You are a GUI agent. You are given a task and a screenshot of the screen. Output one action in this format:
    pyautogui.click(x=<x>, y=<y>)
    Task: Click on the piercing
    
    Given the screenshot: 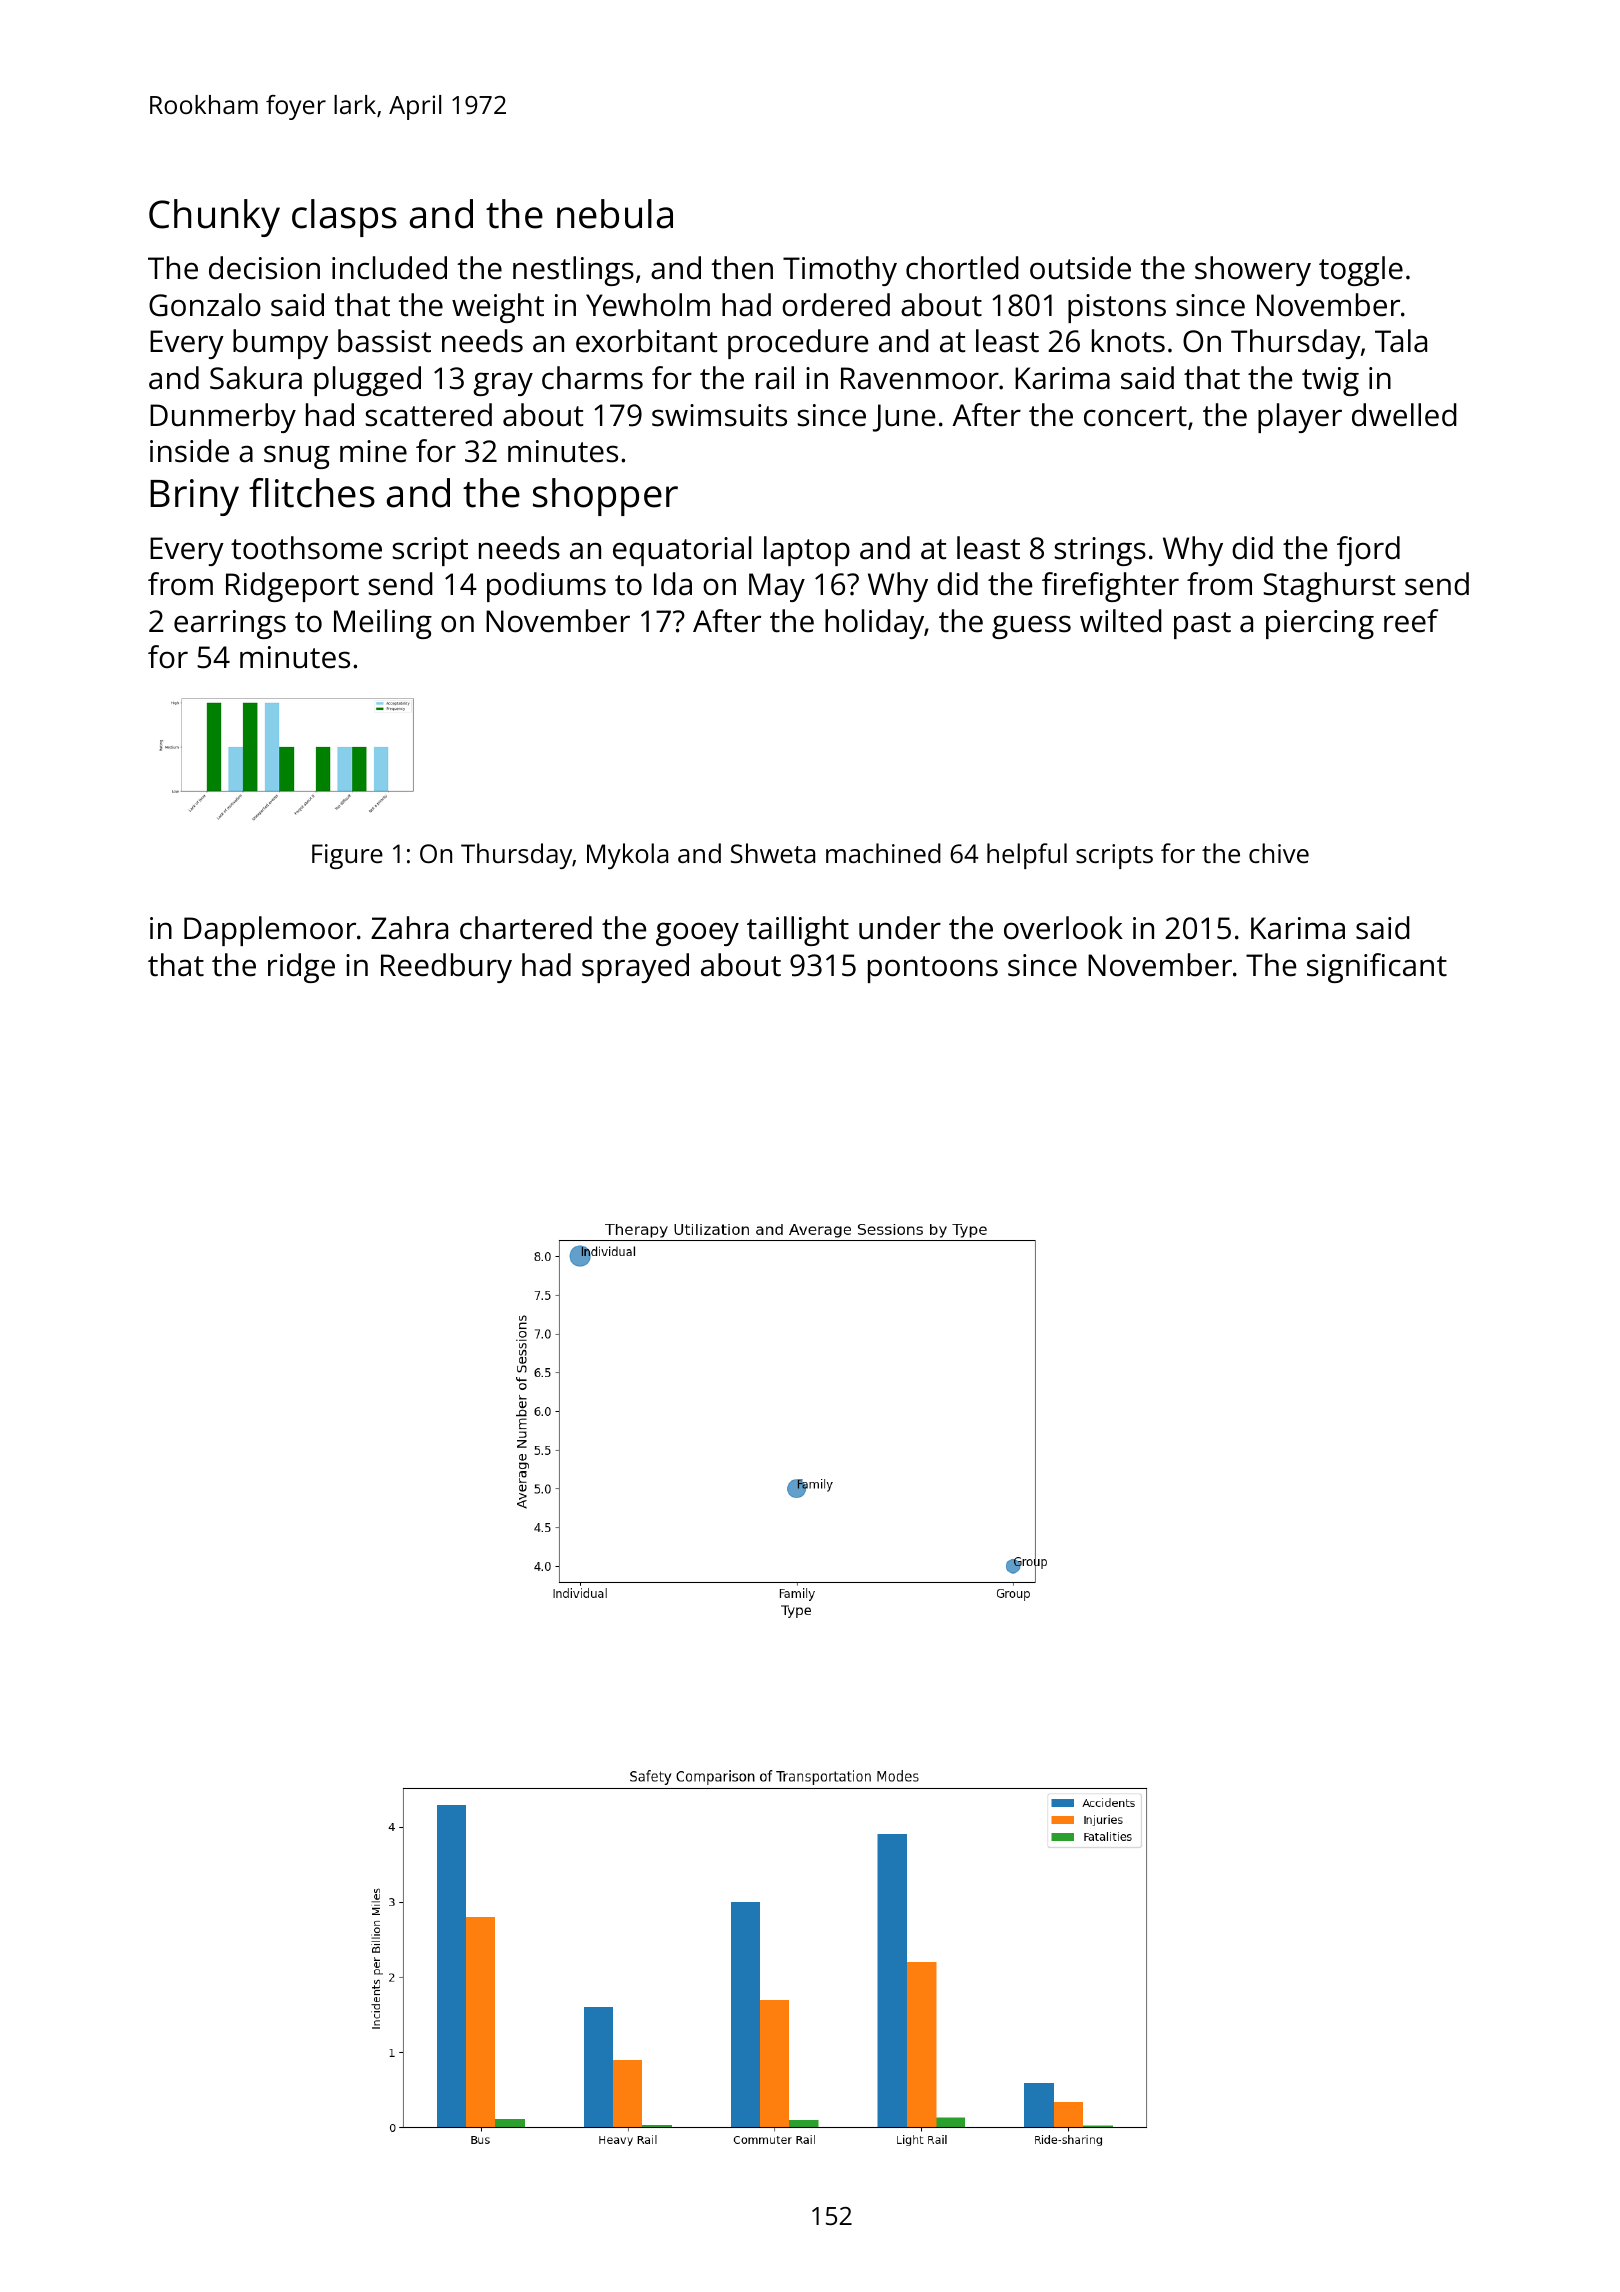 What is the action you would take?
    pyautogui.click(x=1320, y=624)
